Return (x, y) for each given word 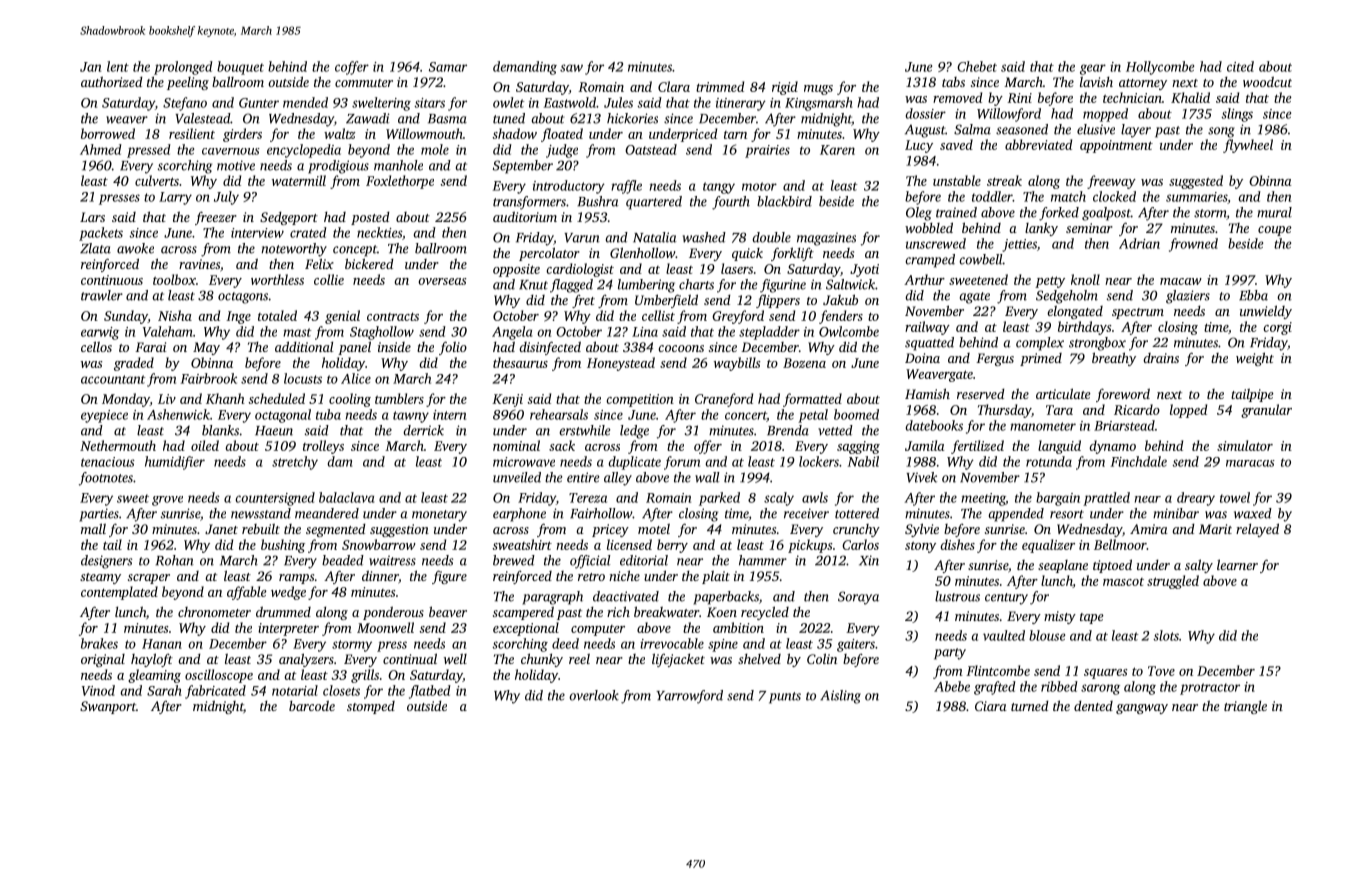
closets (341, 690)
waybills (737, 364)
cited (1240, 66)
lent (118, 66)
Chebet (977, 66)
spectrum (1138, 313)
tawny (411, 417)
